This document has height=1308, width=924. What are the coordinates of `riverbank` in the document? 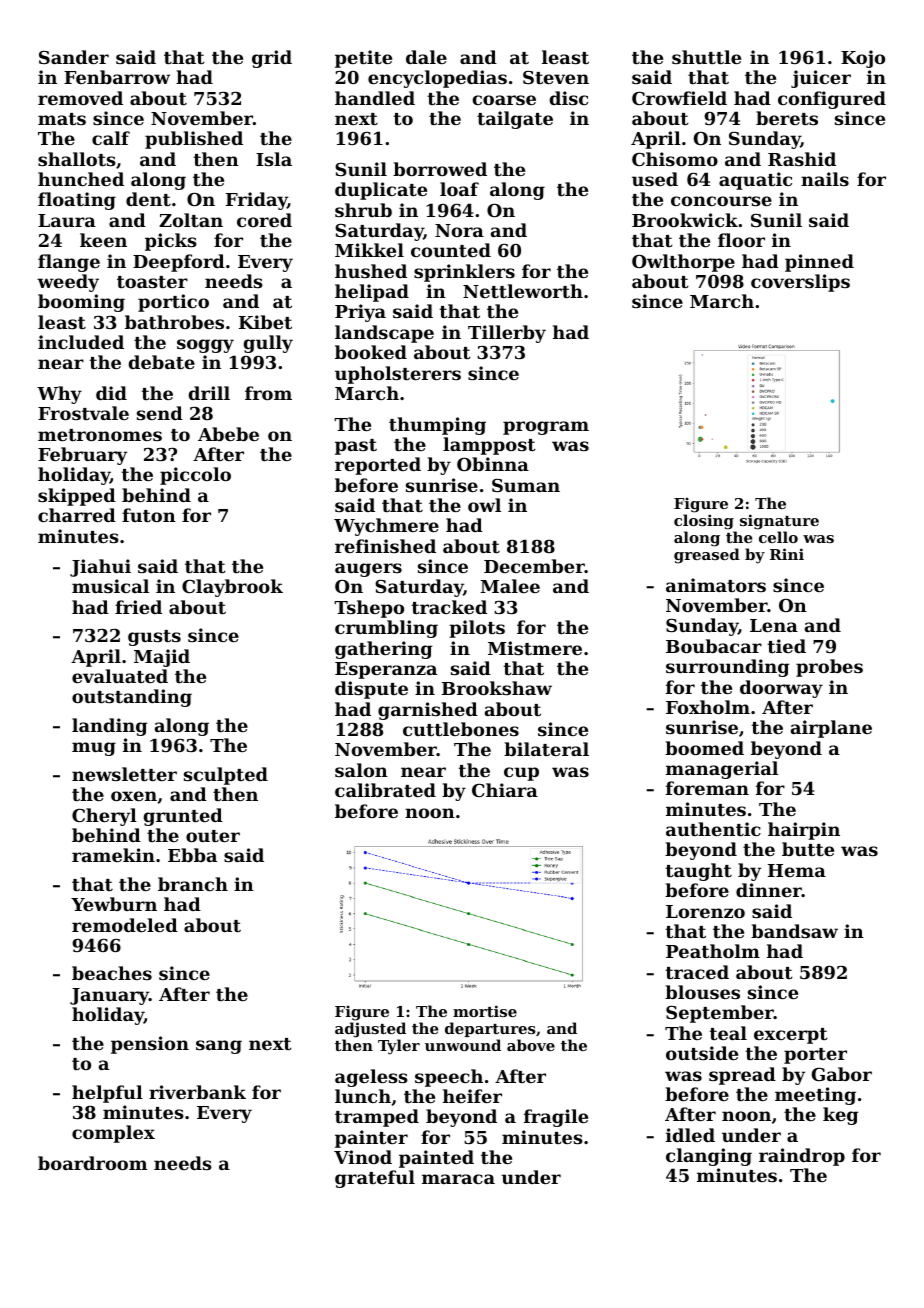 It's located at (197, 1092).
